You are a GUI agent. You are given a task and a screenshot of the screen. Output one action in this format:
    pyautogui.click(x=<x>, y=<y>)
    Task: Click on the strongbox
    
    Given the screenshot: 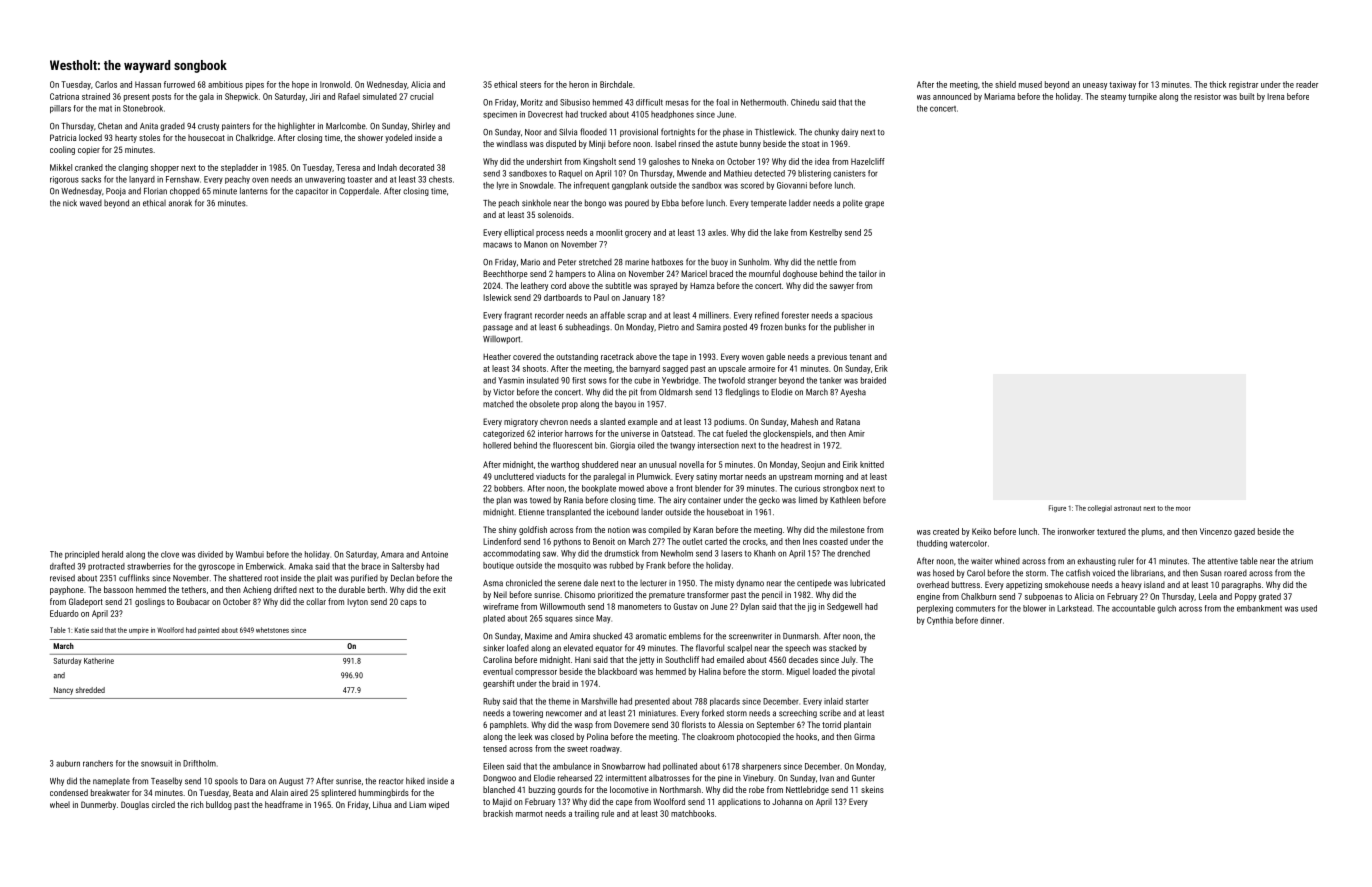 What is the action you would take?
    pyautogui.click(x=840, y=489)
